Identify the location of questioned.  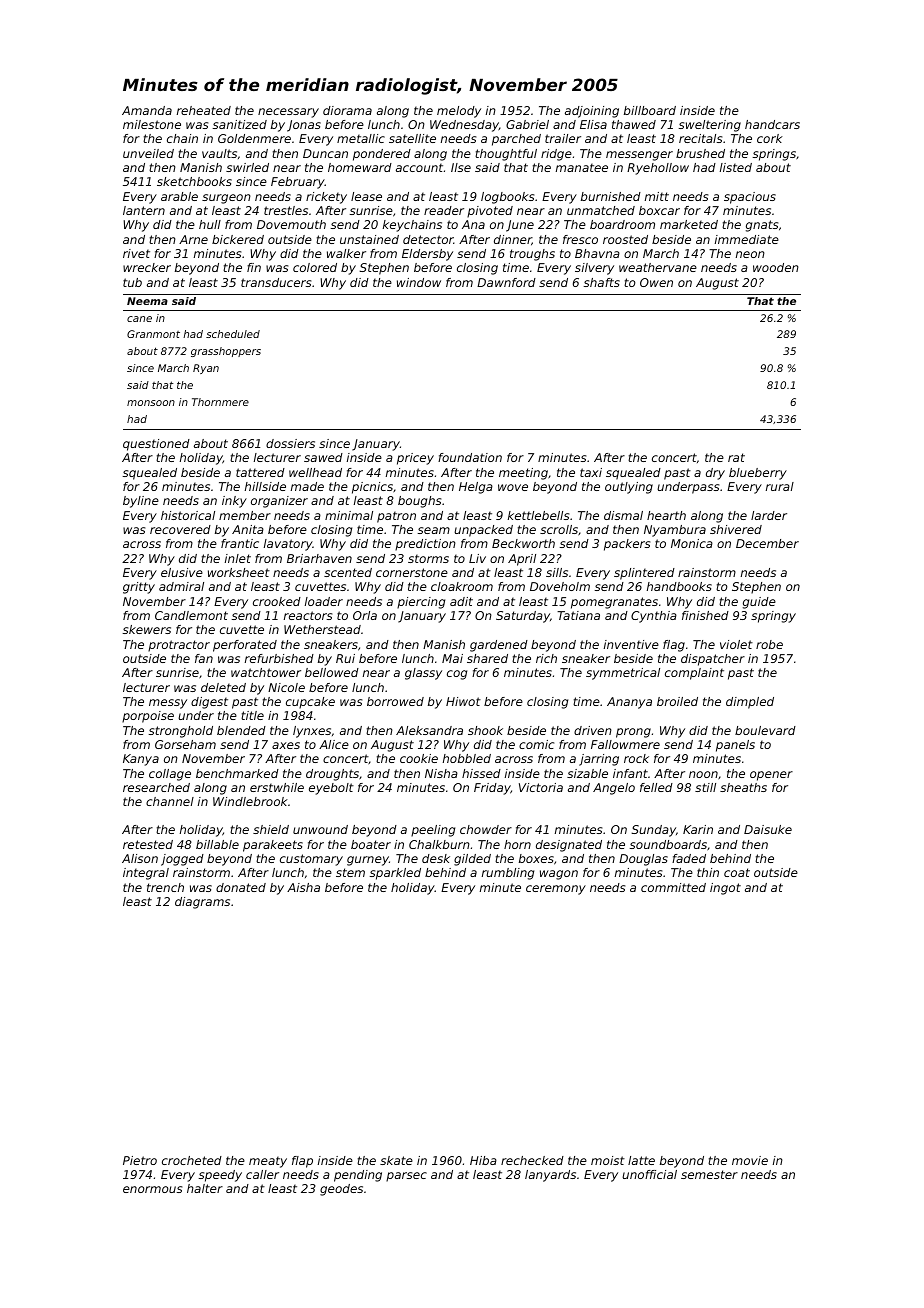
(156, 445).
